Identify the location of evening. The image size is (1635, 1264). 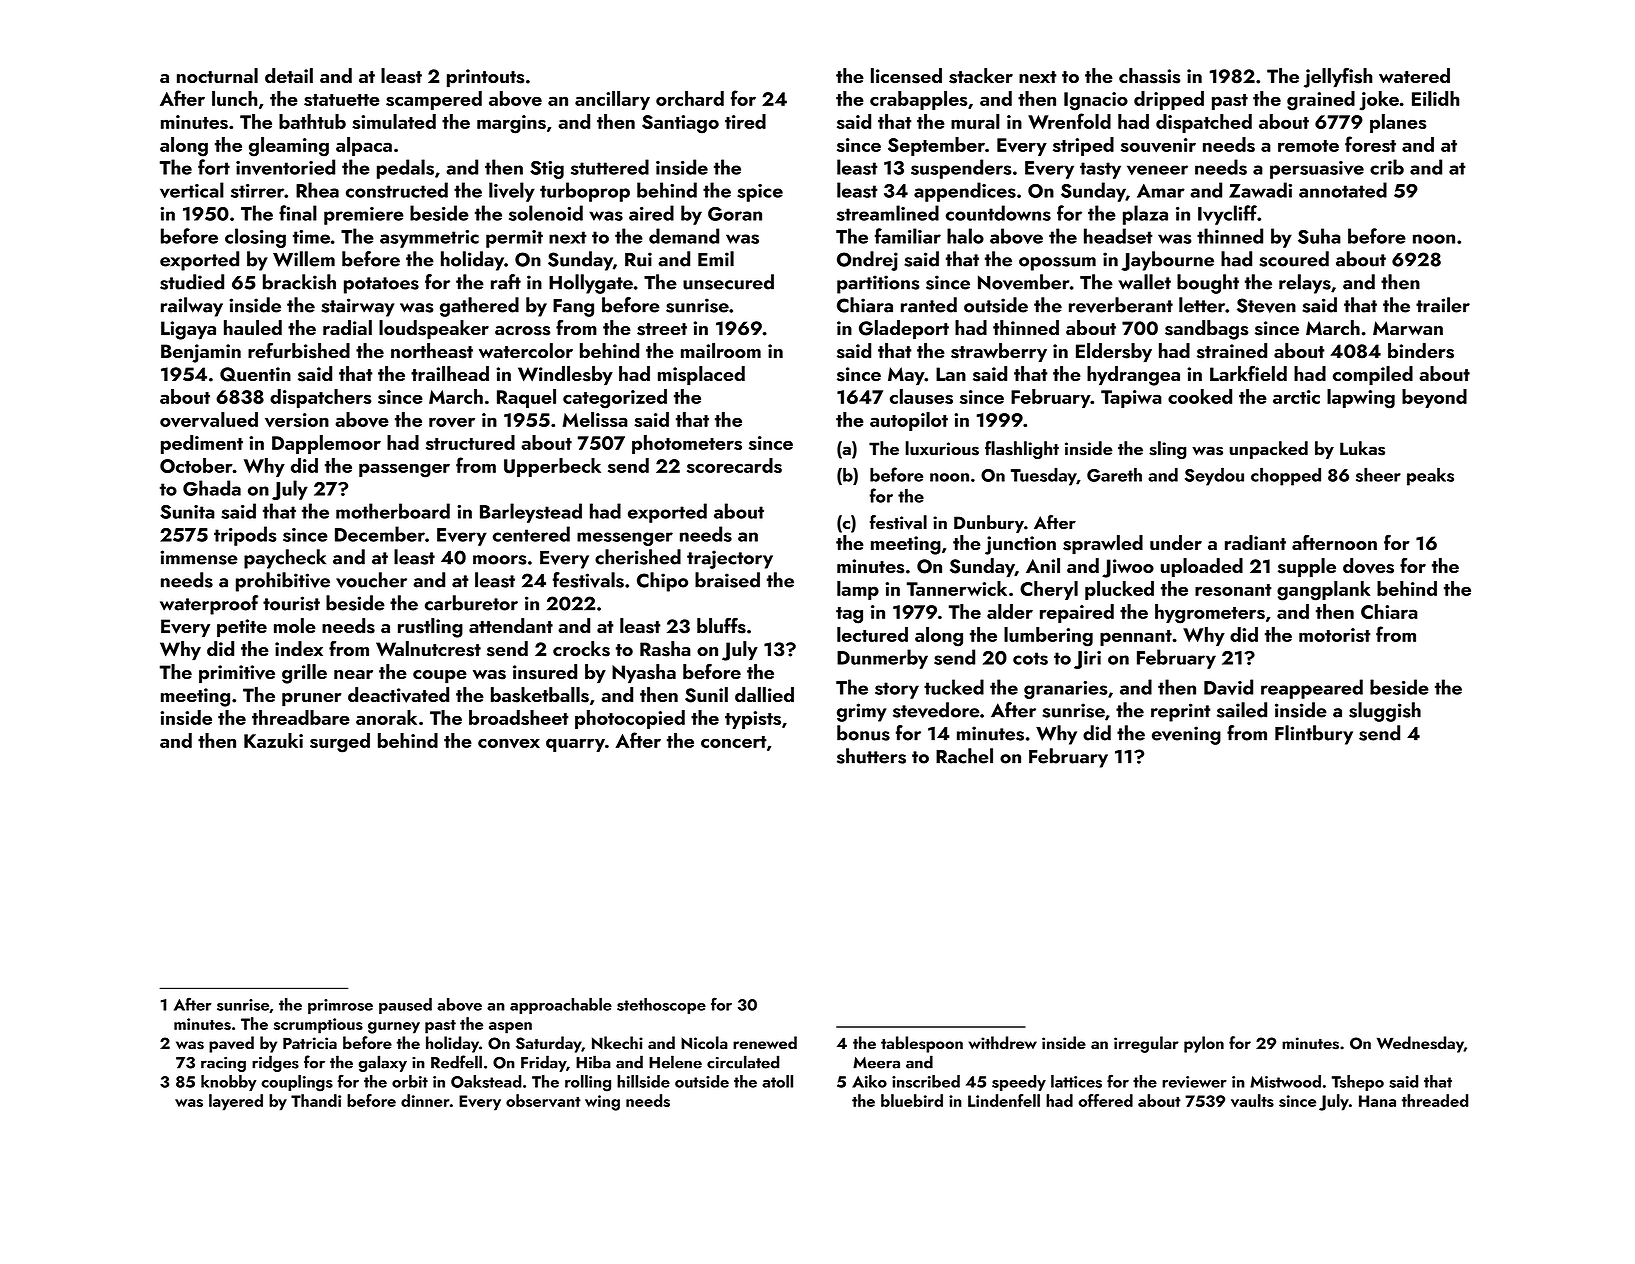
(1186, 735).
